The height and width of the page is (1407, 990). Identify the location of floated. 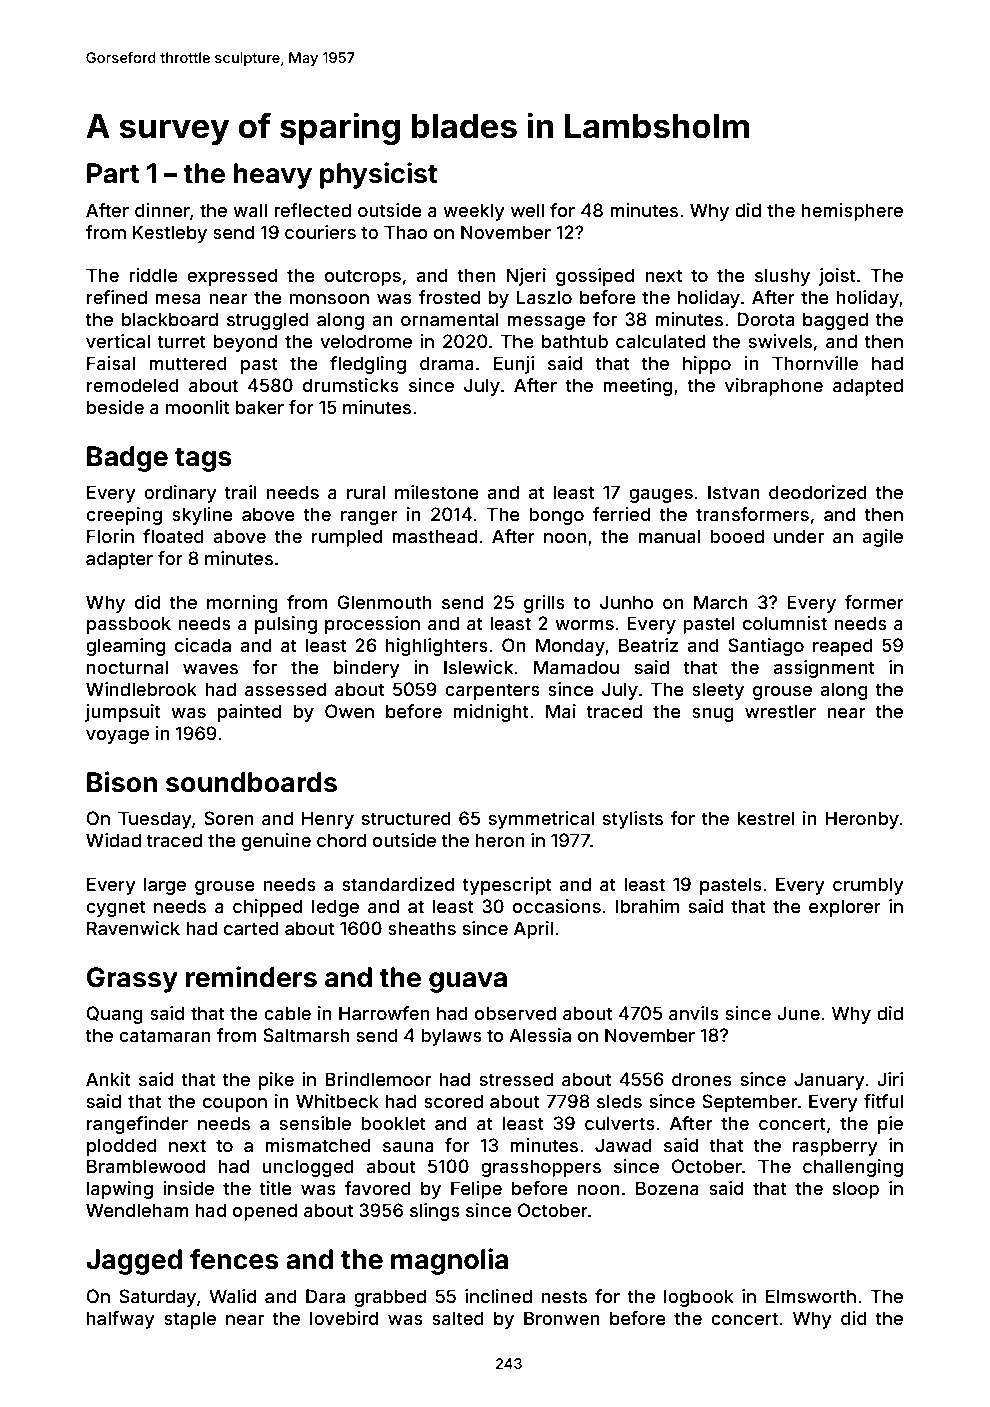
(173, 536).
